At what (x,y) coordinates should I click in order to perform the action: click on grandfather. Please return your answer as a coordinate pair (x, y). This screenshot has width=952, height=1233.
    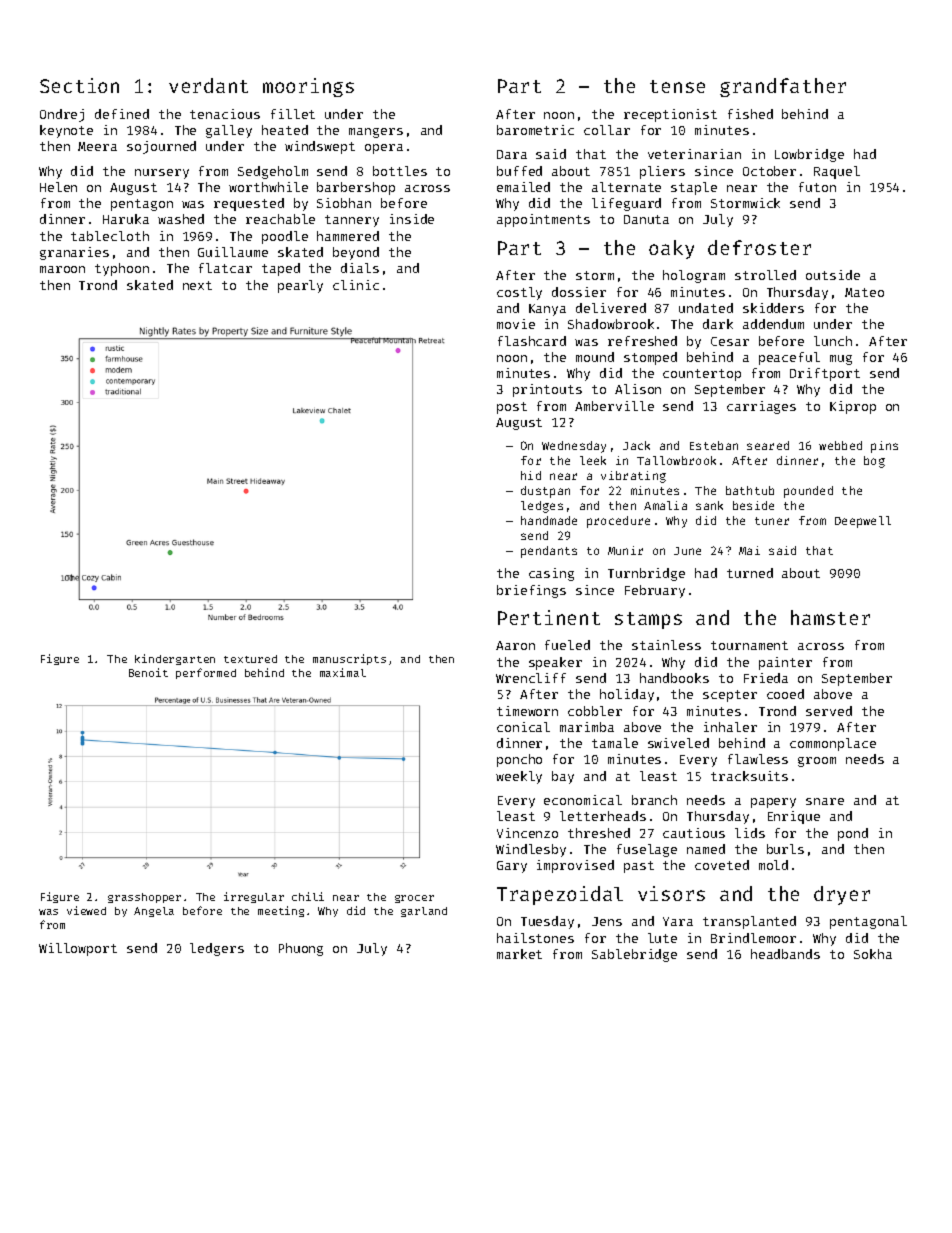
    Looking at the image, I should click on (783, 87).
